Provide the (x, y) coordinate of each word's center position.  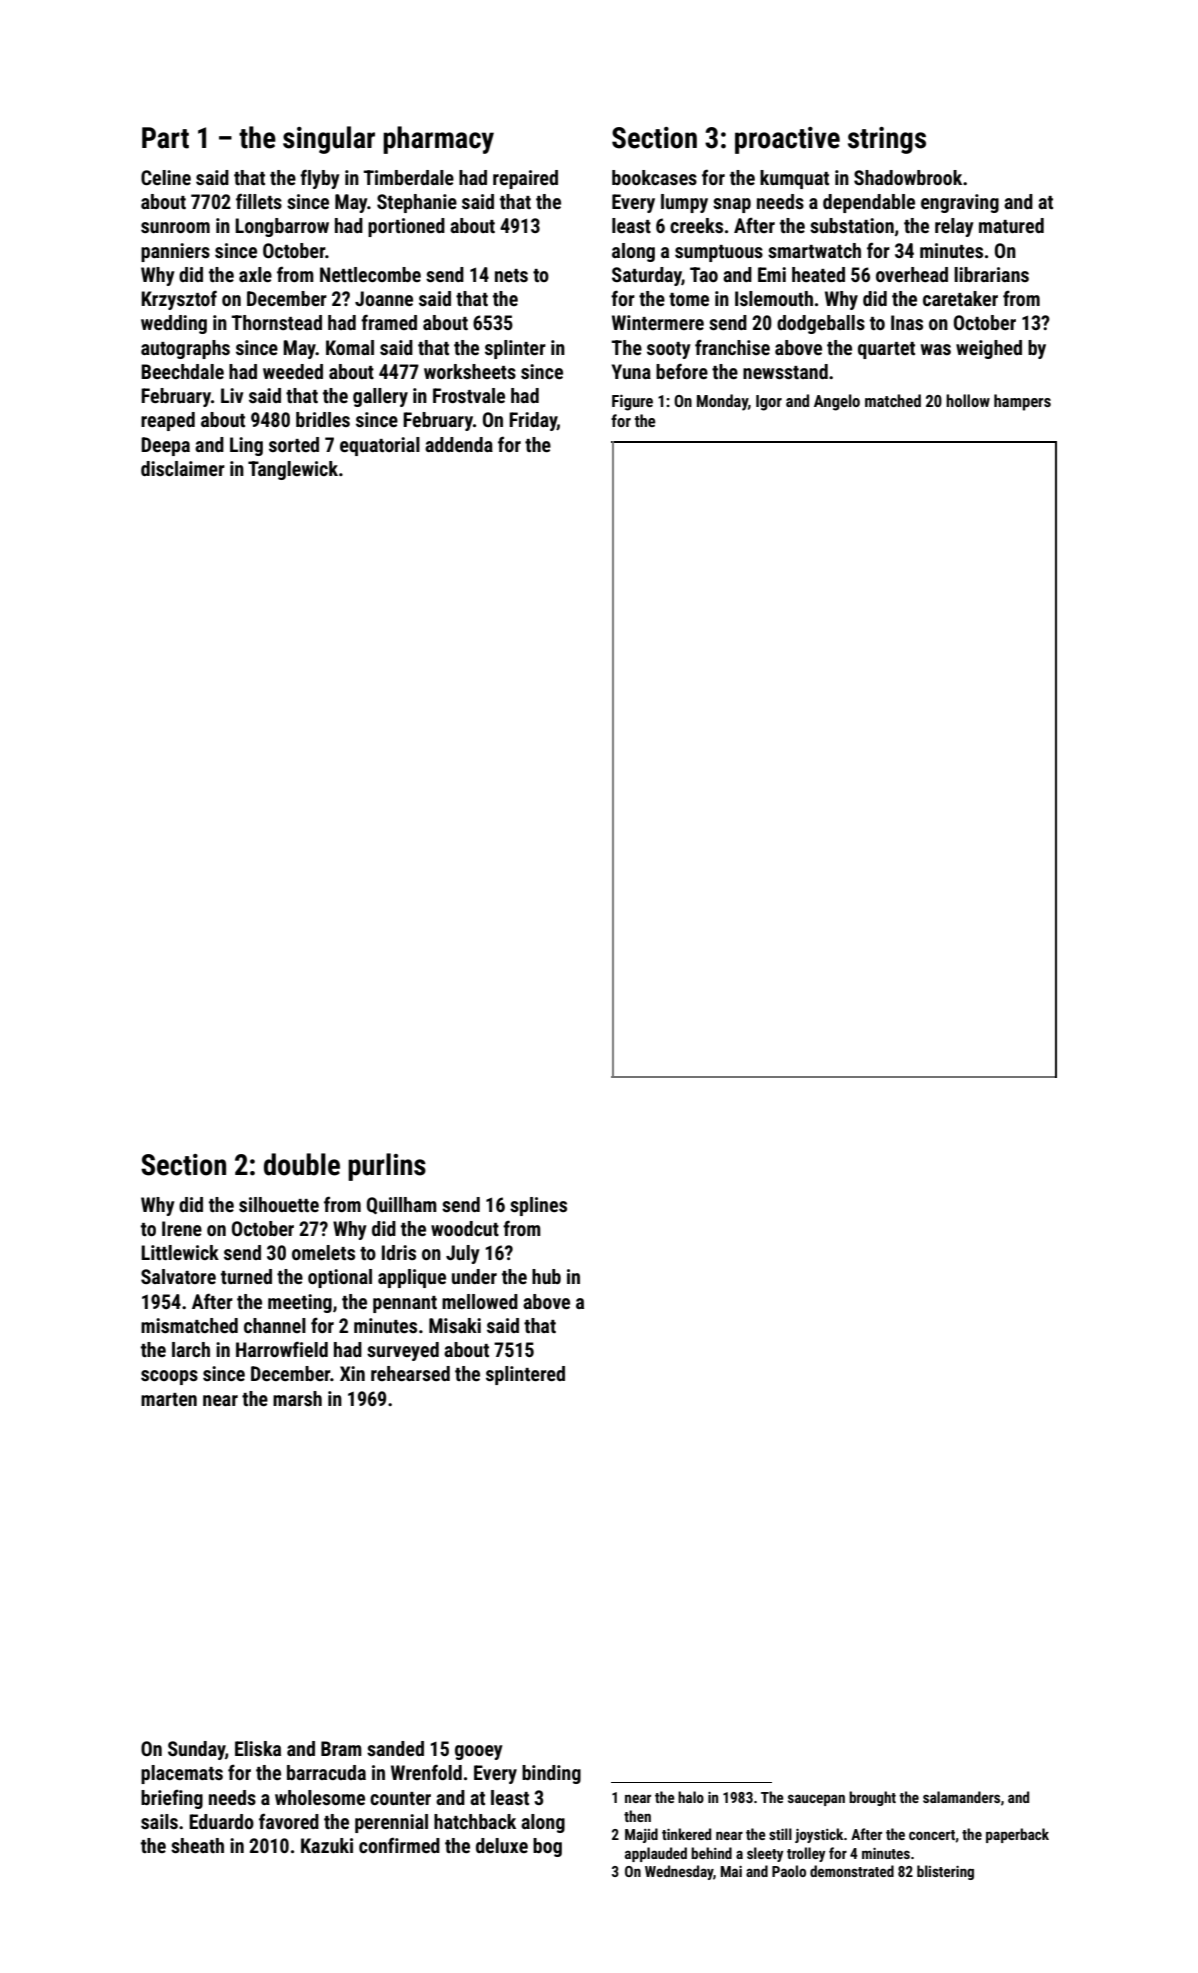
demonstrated (852, 1871)
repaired (525, 179)
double (302, 1164)
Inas (907, 322)
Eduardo (221, 1821)
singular (329, 140)
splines (538, 1206)
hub (546, 1276)
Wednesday (679, 1872)
